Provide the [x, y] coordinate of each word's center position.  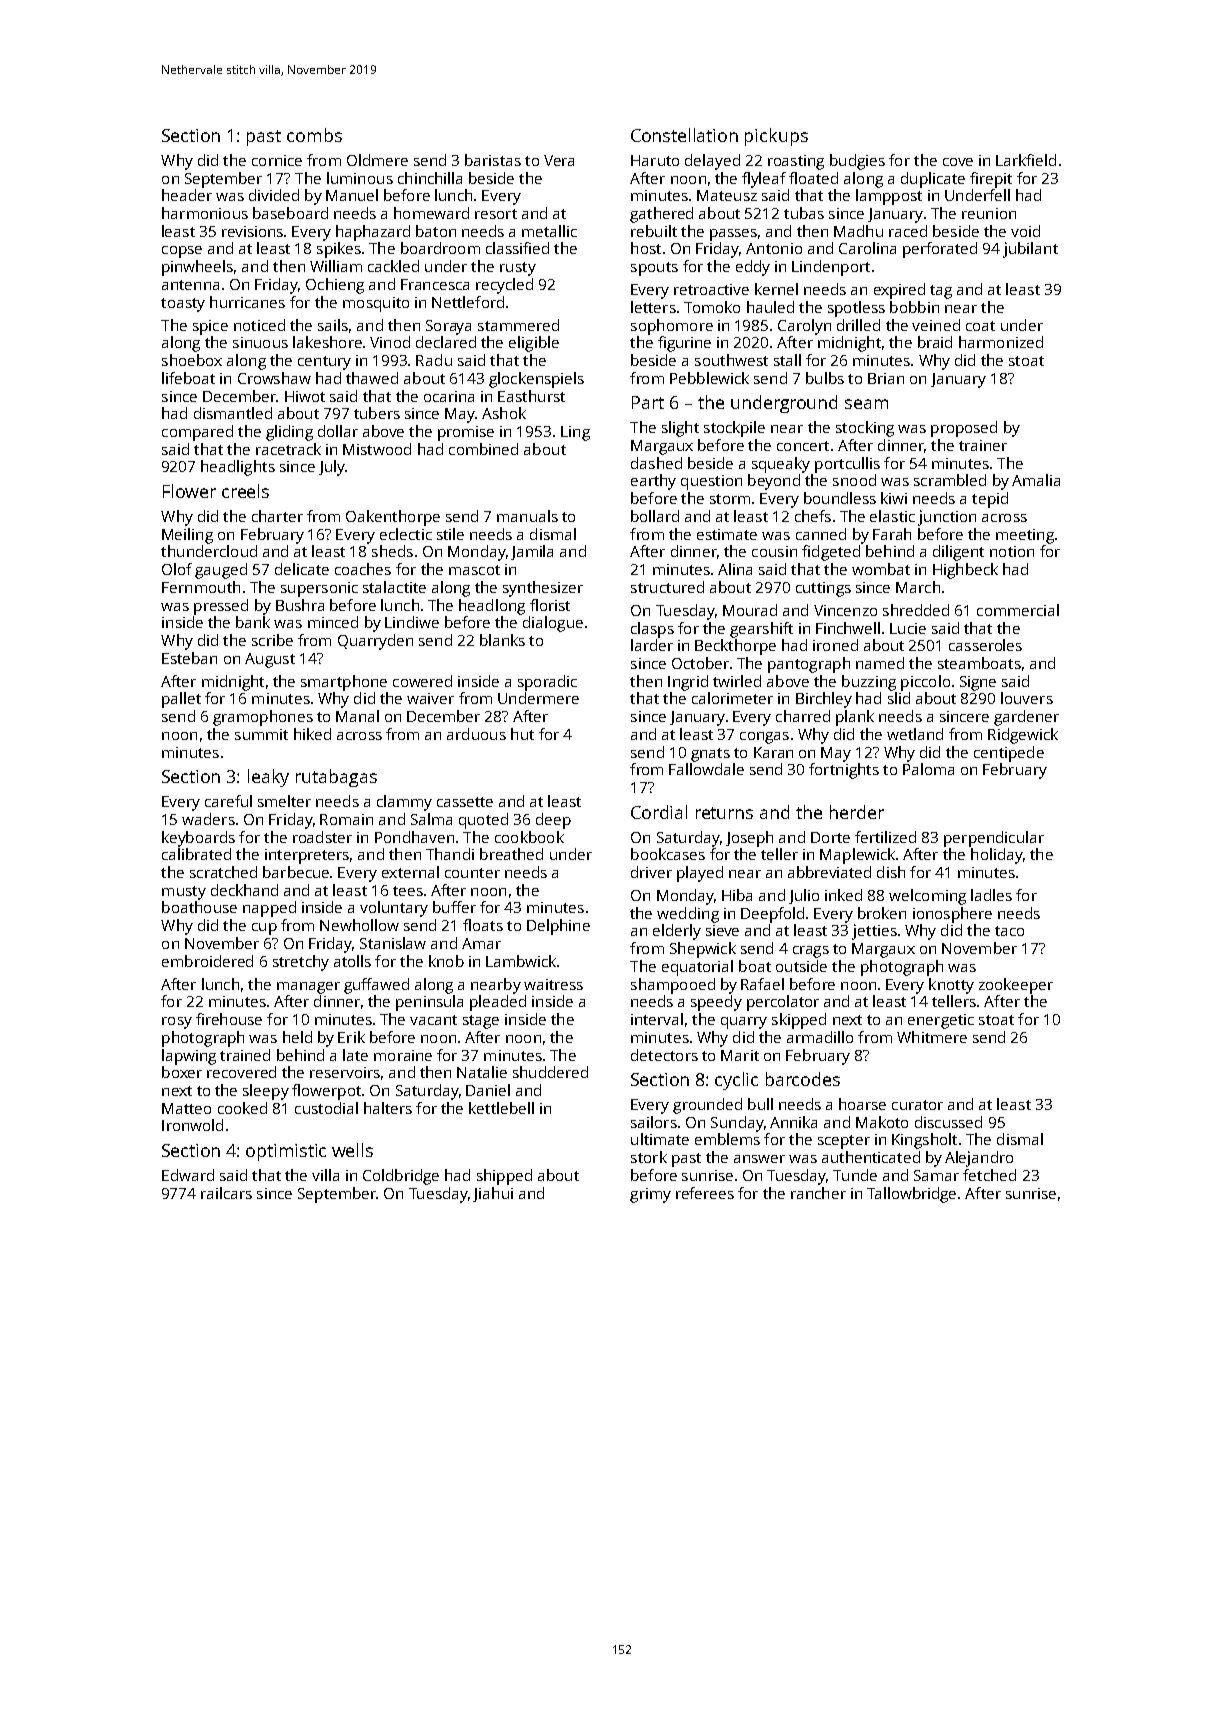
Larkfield [1026, 160]
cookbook [529, 837]
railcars [226, 1193]
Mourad [750, 610]
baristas [493, 160]
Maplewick [857, 856]
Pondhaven [414, 837]
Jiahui [493, 1194]
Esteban [189, 658]
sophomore [672, 327]
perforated [940, 250]
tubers [377, 413]
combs [314, 135]
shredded [916, 610]
